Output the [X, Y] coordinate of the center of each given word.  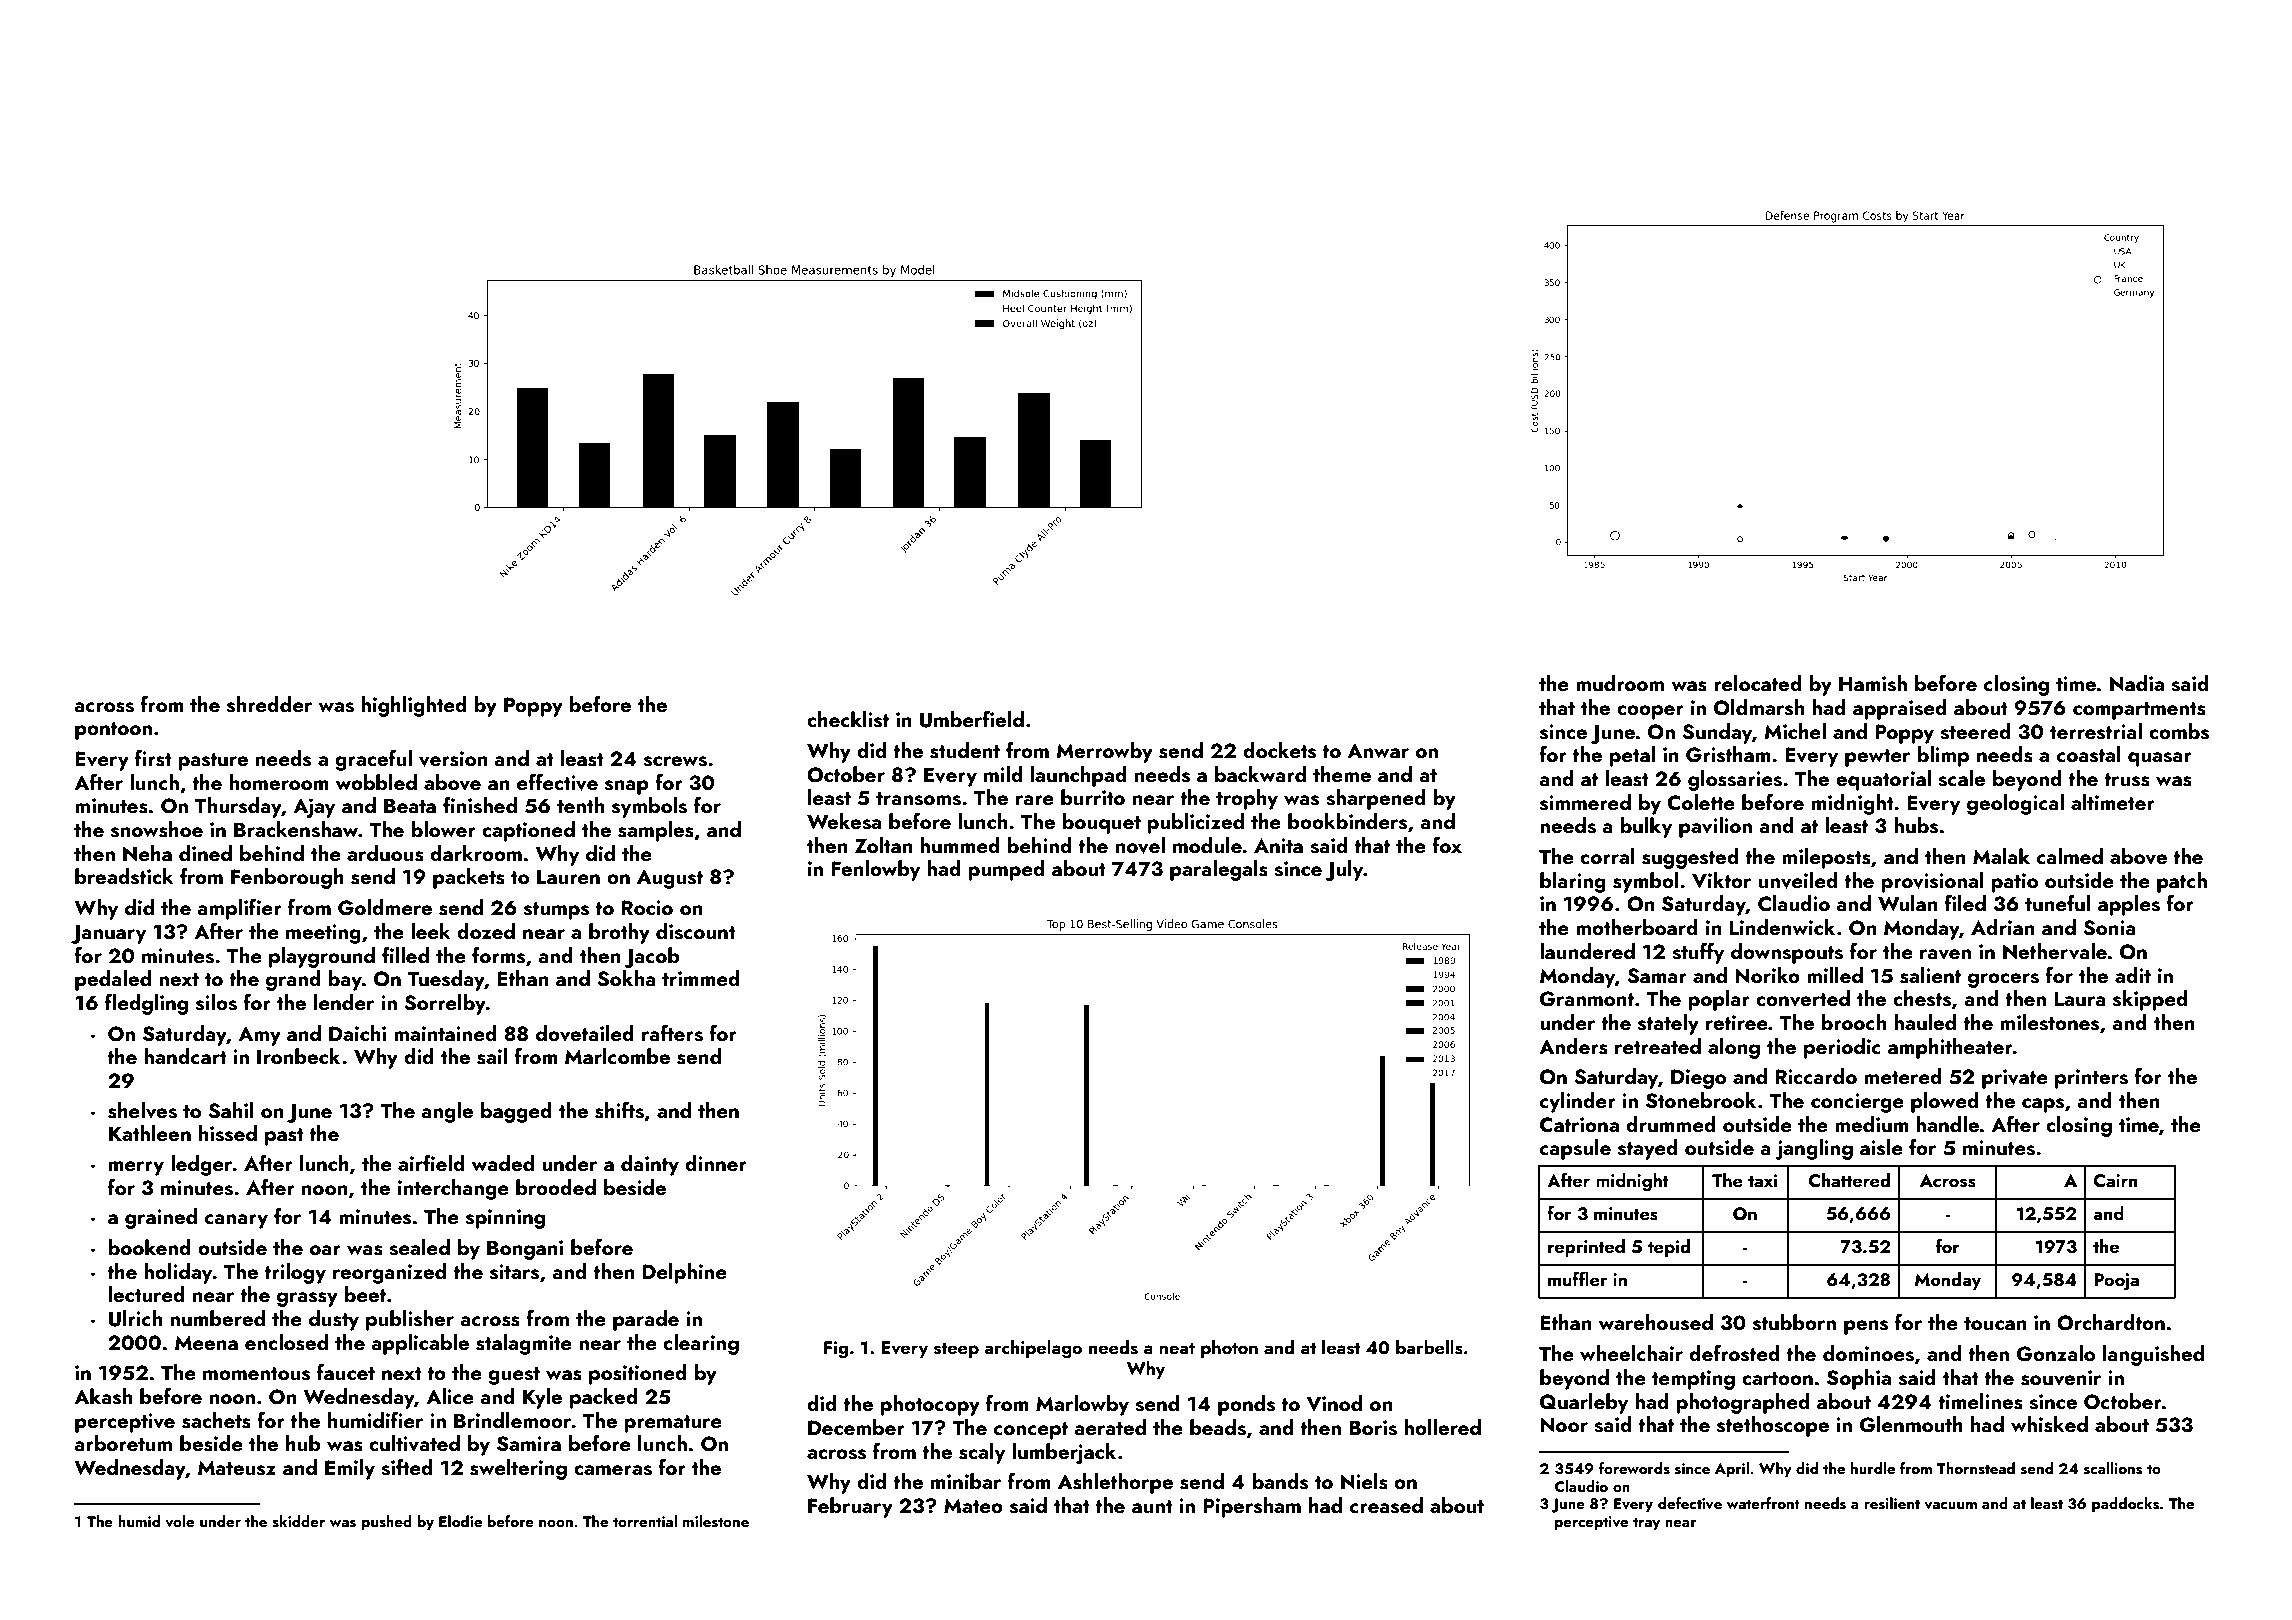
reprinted [1586, 1248]
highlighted [414, 706]
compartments [2139, 711]
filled [405, 955]
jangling [1814, 1149]
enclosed [286, 1342]
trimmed [701, 978]
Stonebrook [1701, 1100]
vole [179, 1521]
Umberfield [972, 719]
